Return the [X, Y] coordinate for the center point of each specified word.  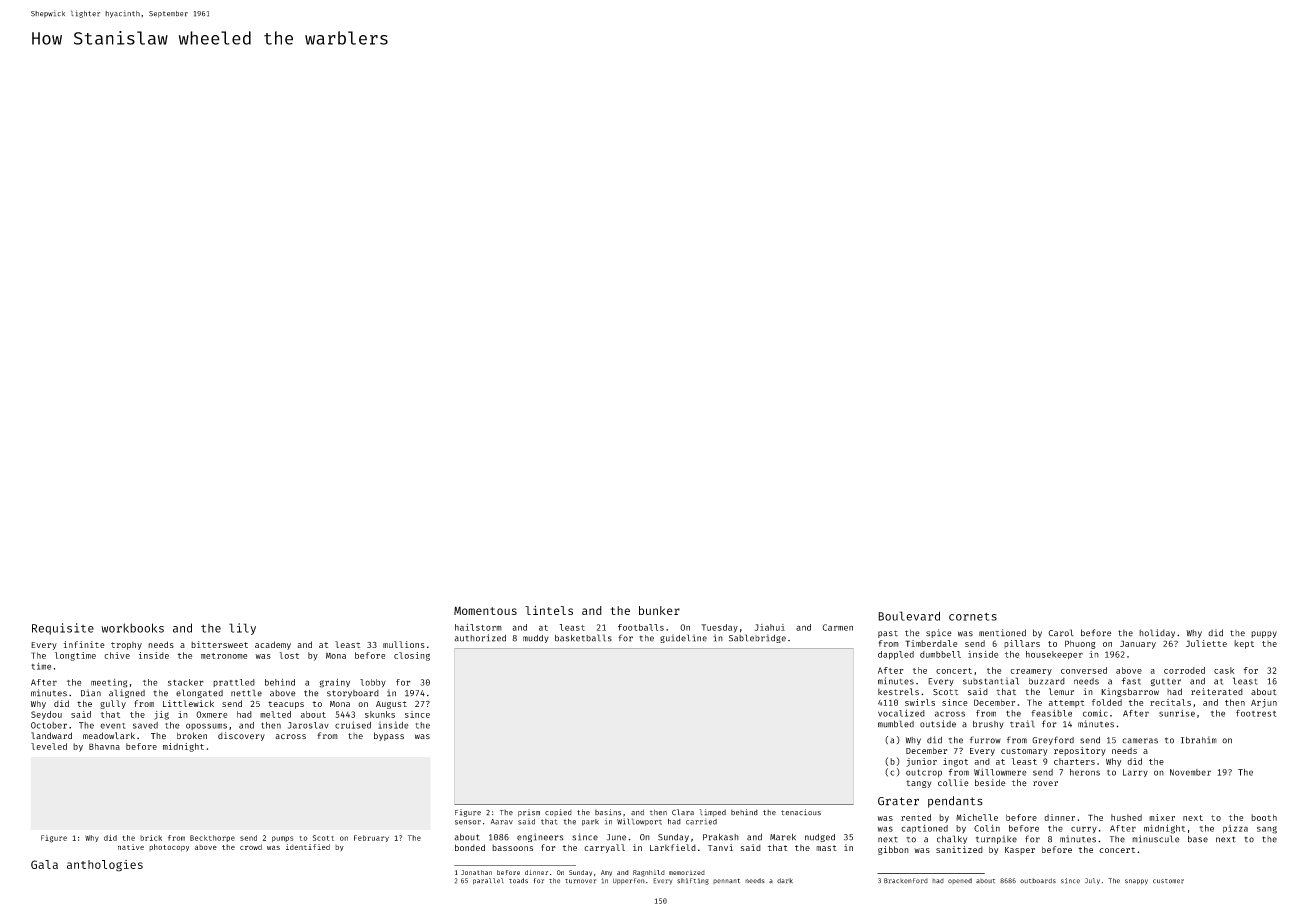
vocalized [901, 713]
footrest [1256, 713]
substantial [991, 681]
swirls [920, 702]
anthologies [105, 866]
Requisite [63, 629]
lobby [373, 683]
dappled [896, 655]
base [1198, 839]
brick [151, 838]
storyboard [353, 694]
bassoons [512, 847]
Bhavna [104, 746]
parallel [488, 881]
